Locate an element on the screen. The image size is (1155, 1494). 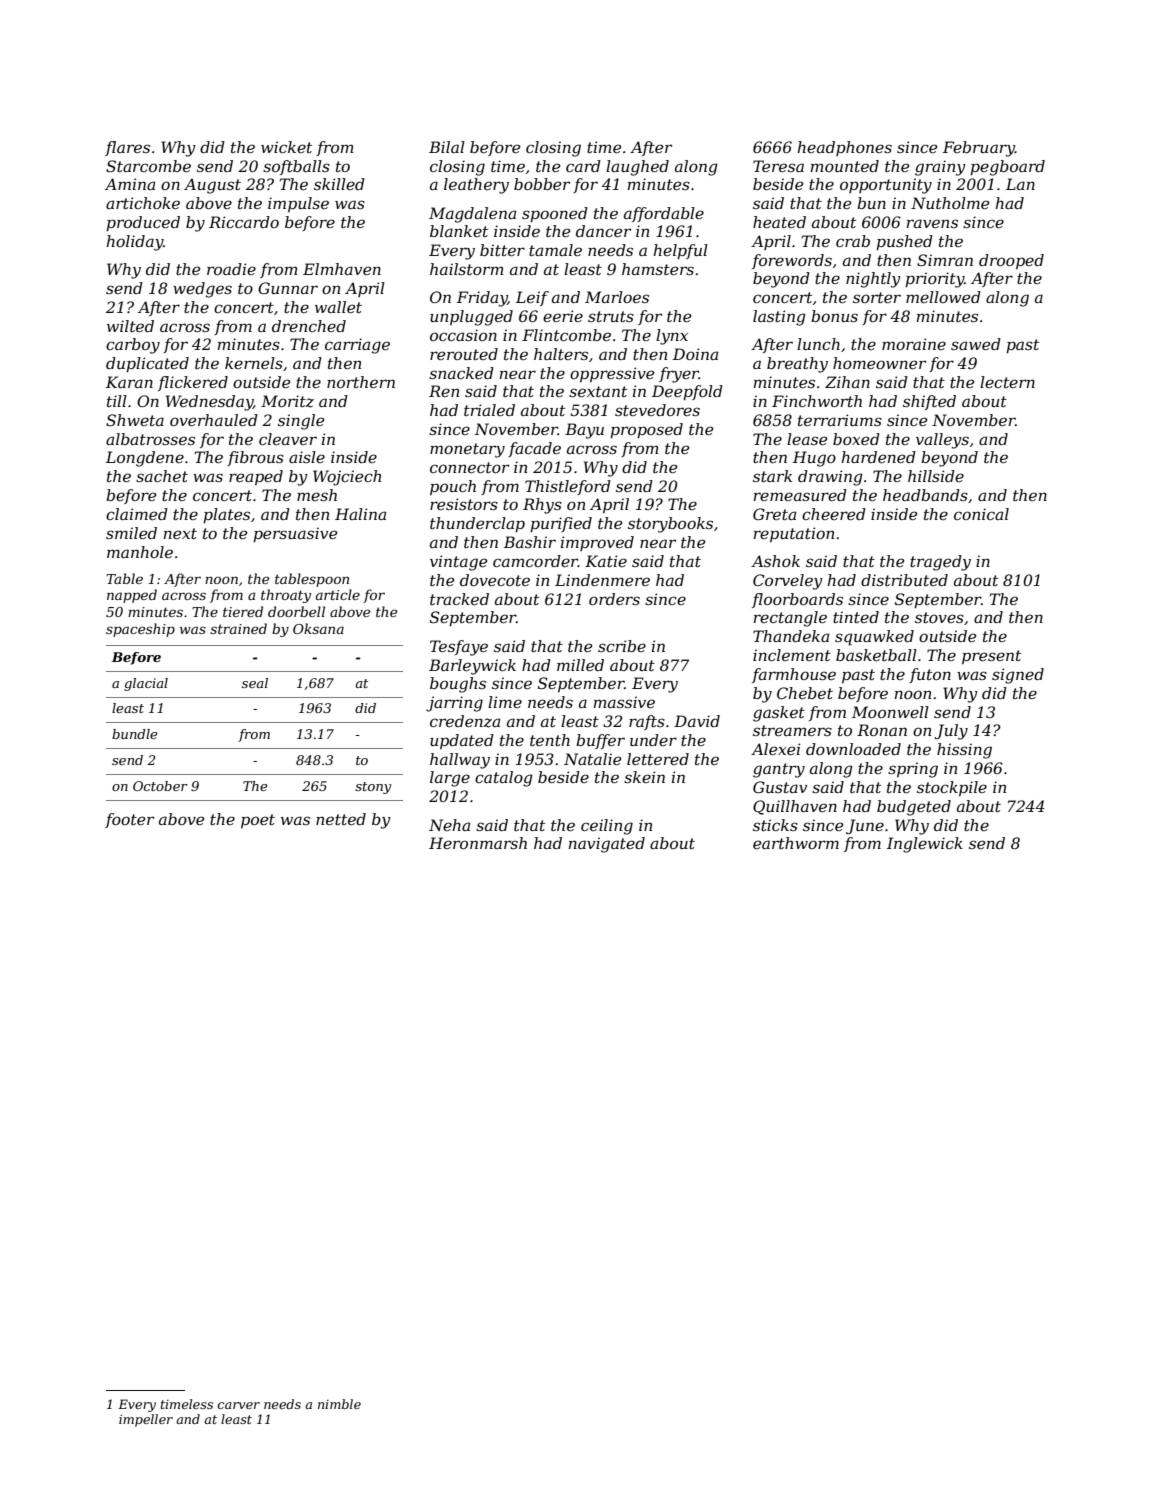
February is located at coordinates (979, 149).
